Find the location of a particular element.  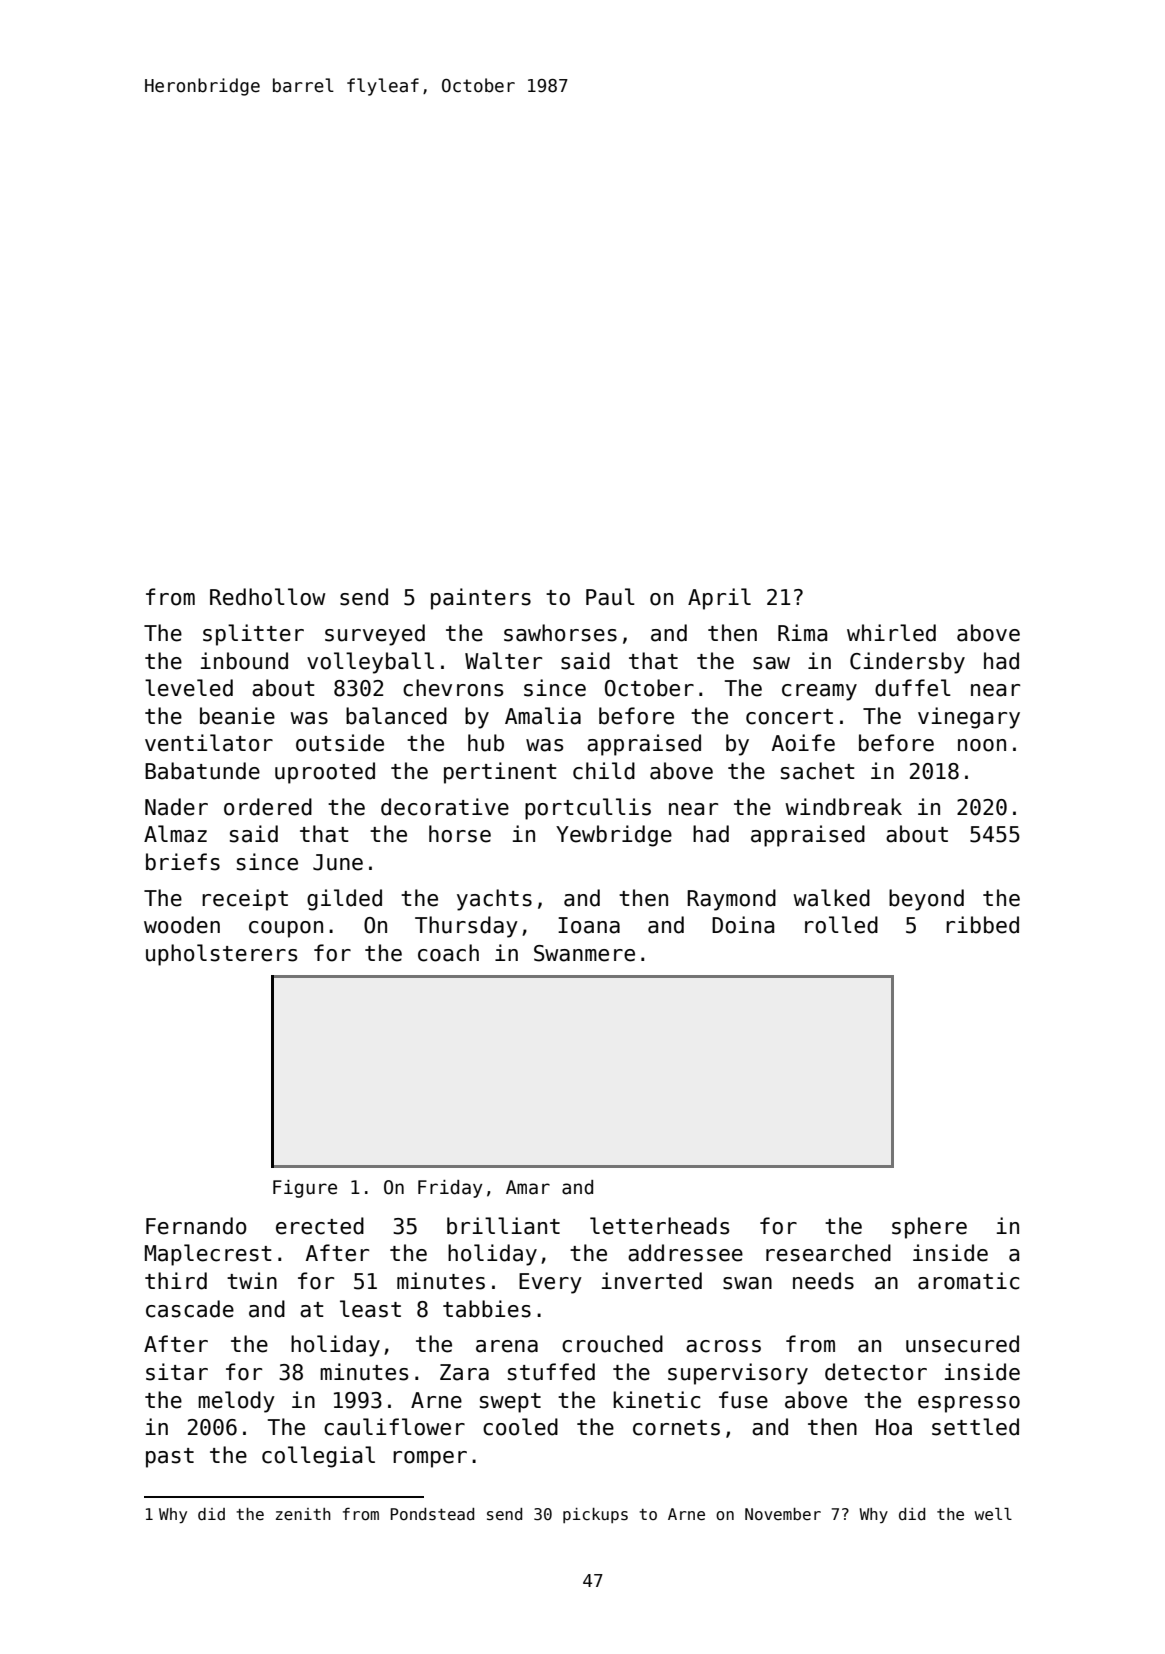

rolled is located at coordinates (841, 925).
